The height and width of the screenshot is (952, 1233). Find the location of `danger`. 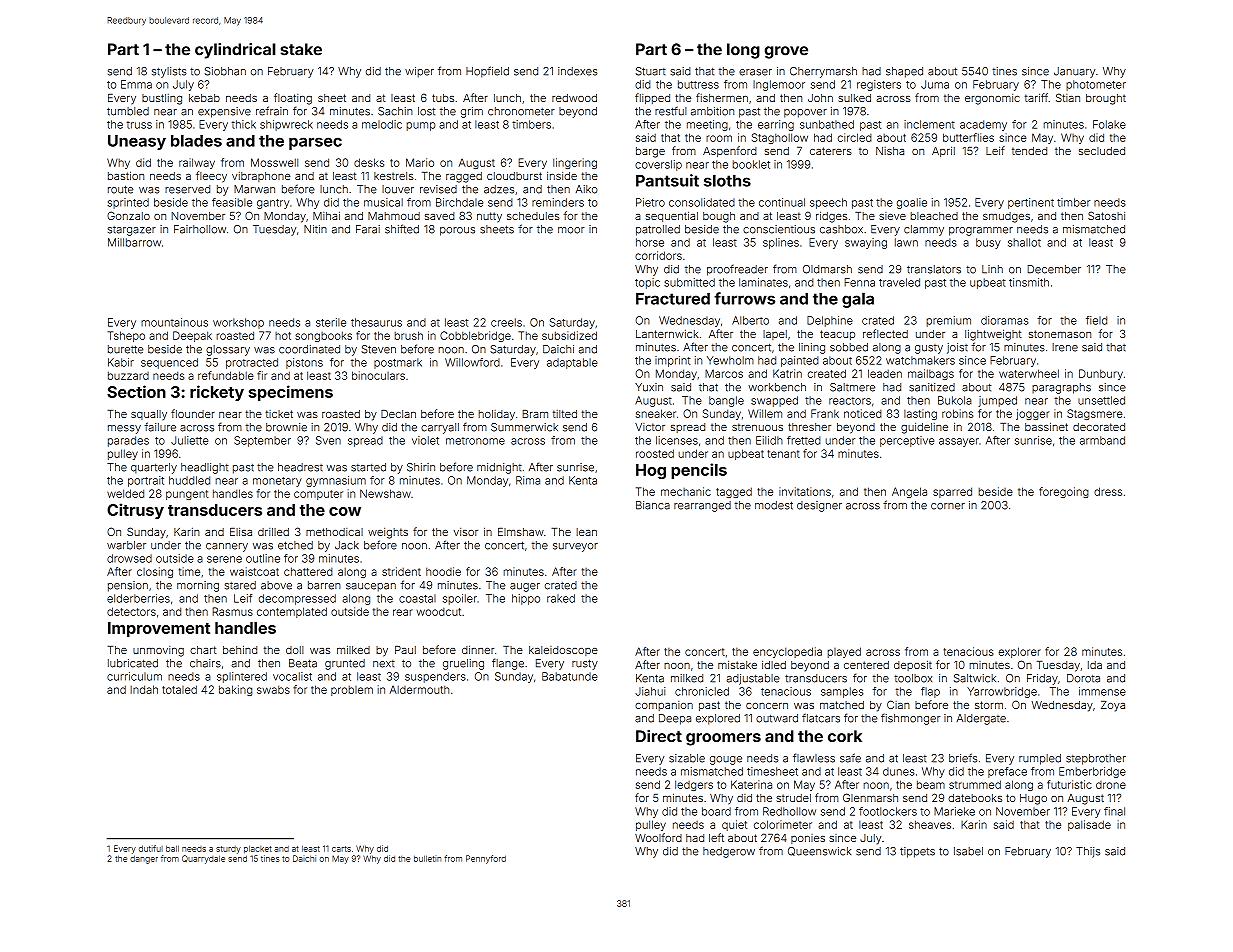

danger is located at coordinates (144, 859).
